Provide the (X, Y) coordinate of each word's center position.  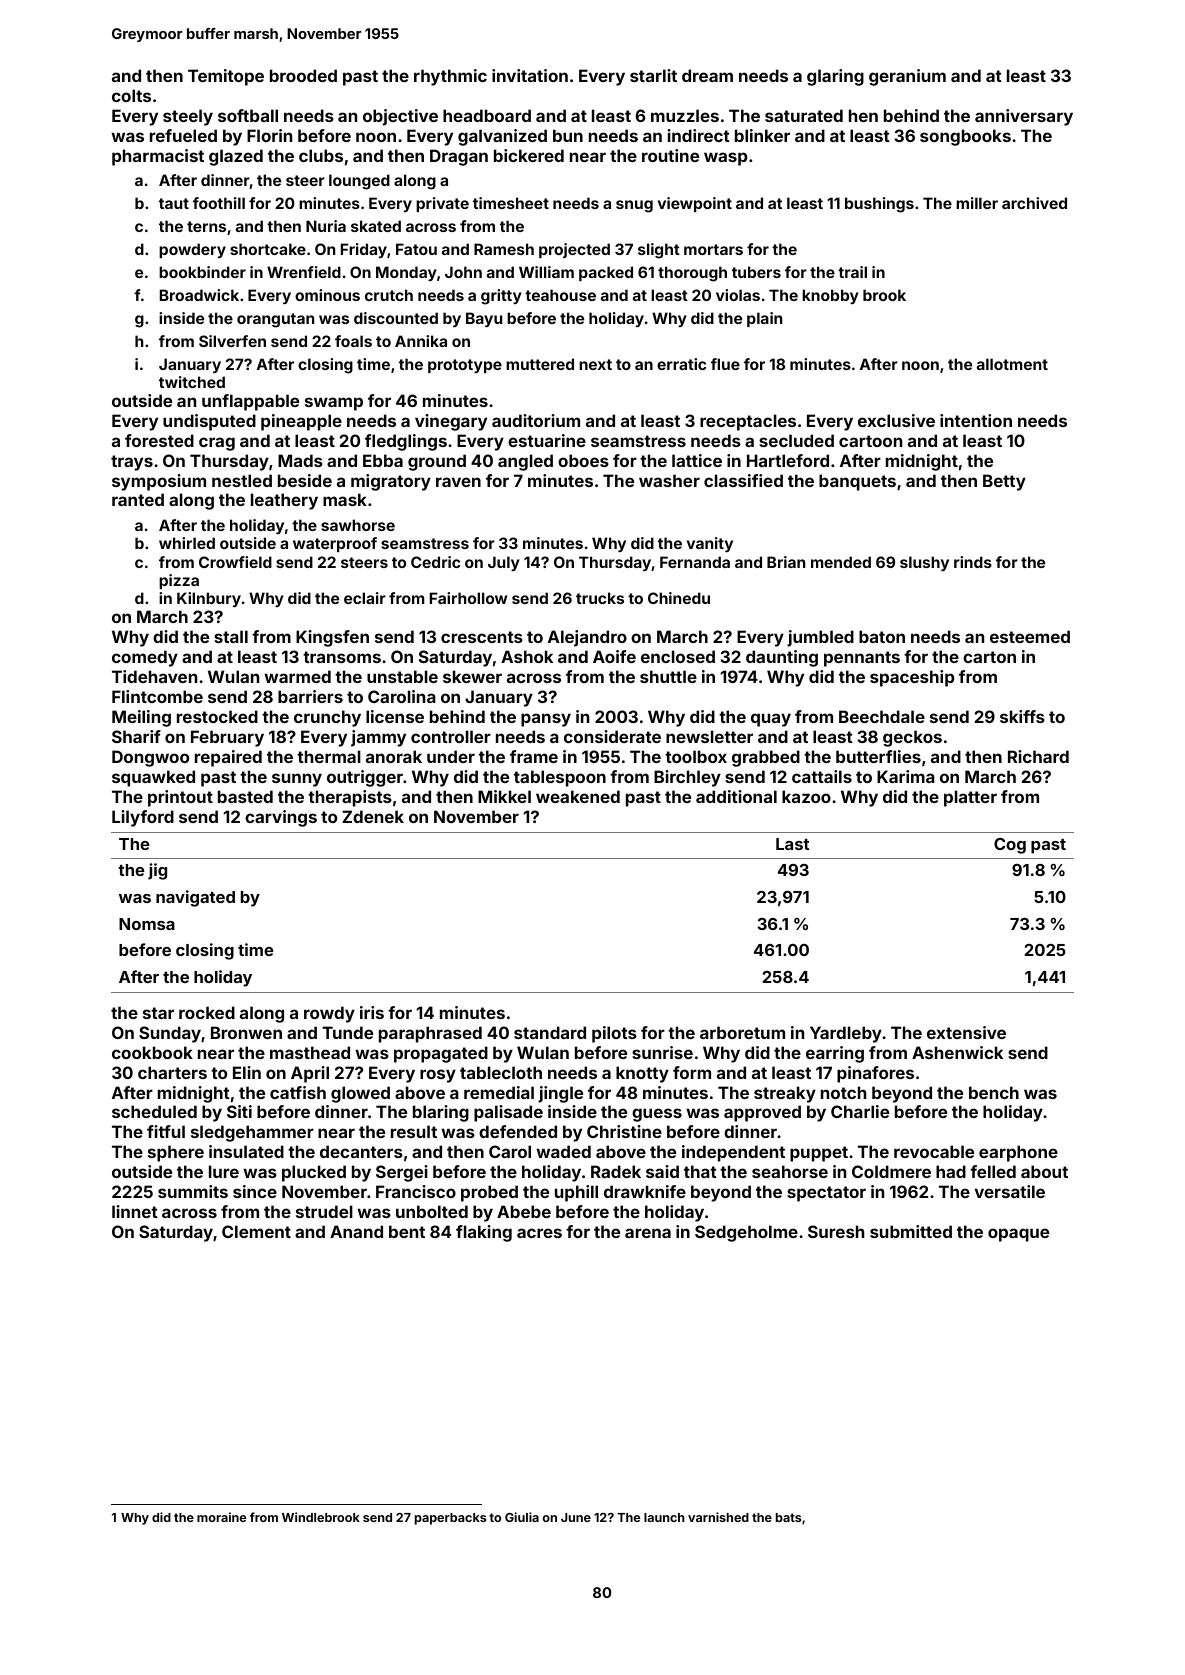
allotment (1012, 364)
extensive (966, 1032)
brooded (303, 75)
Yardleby (846, 1034)
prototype (465, 366)
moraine (221, 1517)
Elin (247, 1072)
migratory (391, 482)
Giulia (522, 1517)
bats (788, 1517)
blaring (441, 1113)
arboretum (742, 1032)
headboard (487, 115)
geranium (907, 77)
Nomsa (147, 924)
